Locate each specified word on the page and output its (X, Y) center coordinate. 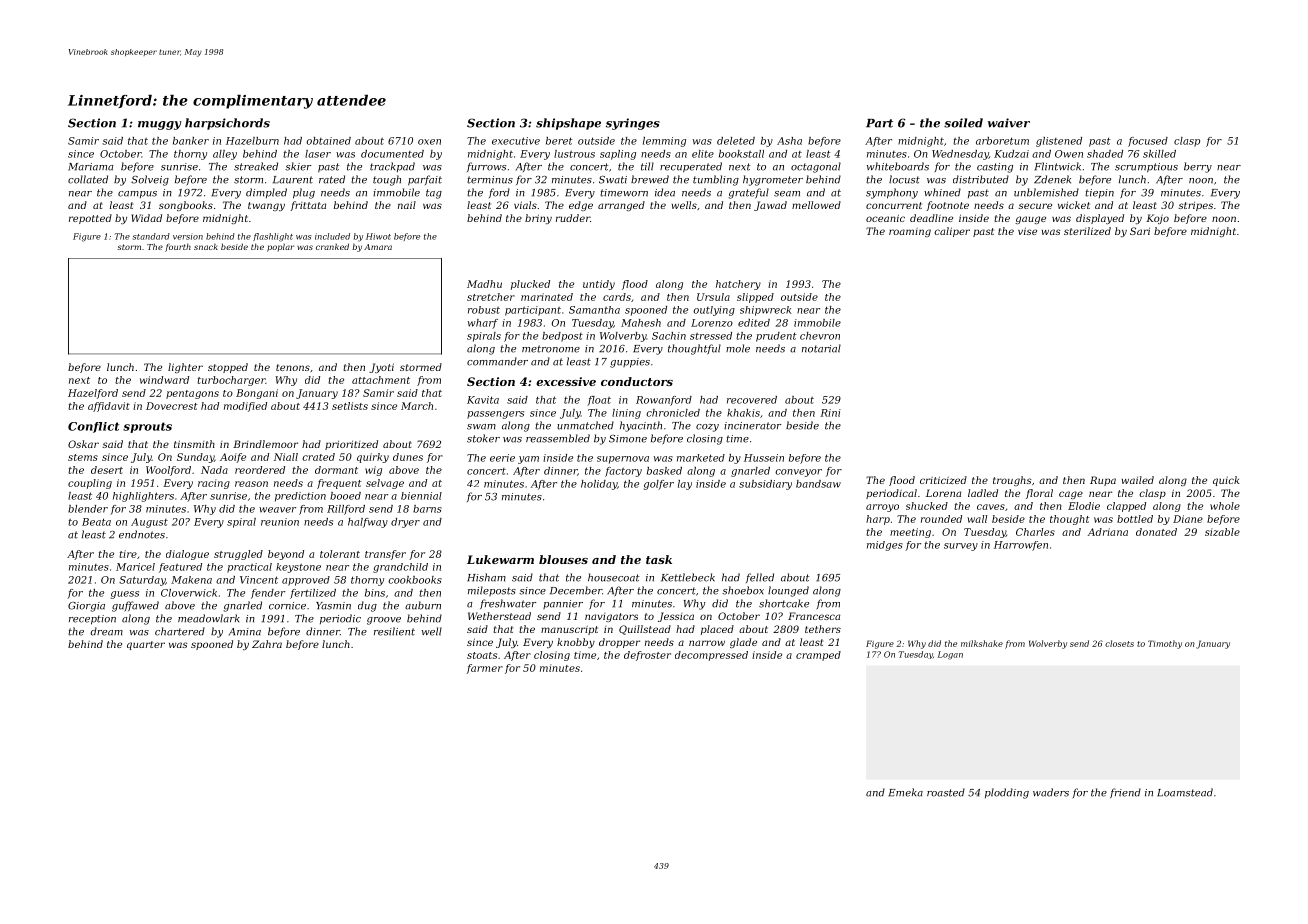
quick (1226, 481)
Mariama (90, 167)
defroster (647, 656)
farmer (484, 669)
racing (214, 484)
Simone (628, 439)
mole (738, 348)
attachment (381, 380)
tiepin (1099, 193)
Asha (789, 141)
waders (1051, 792)
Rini (830, 413)
